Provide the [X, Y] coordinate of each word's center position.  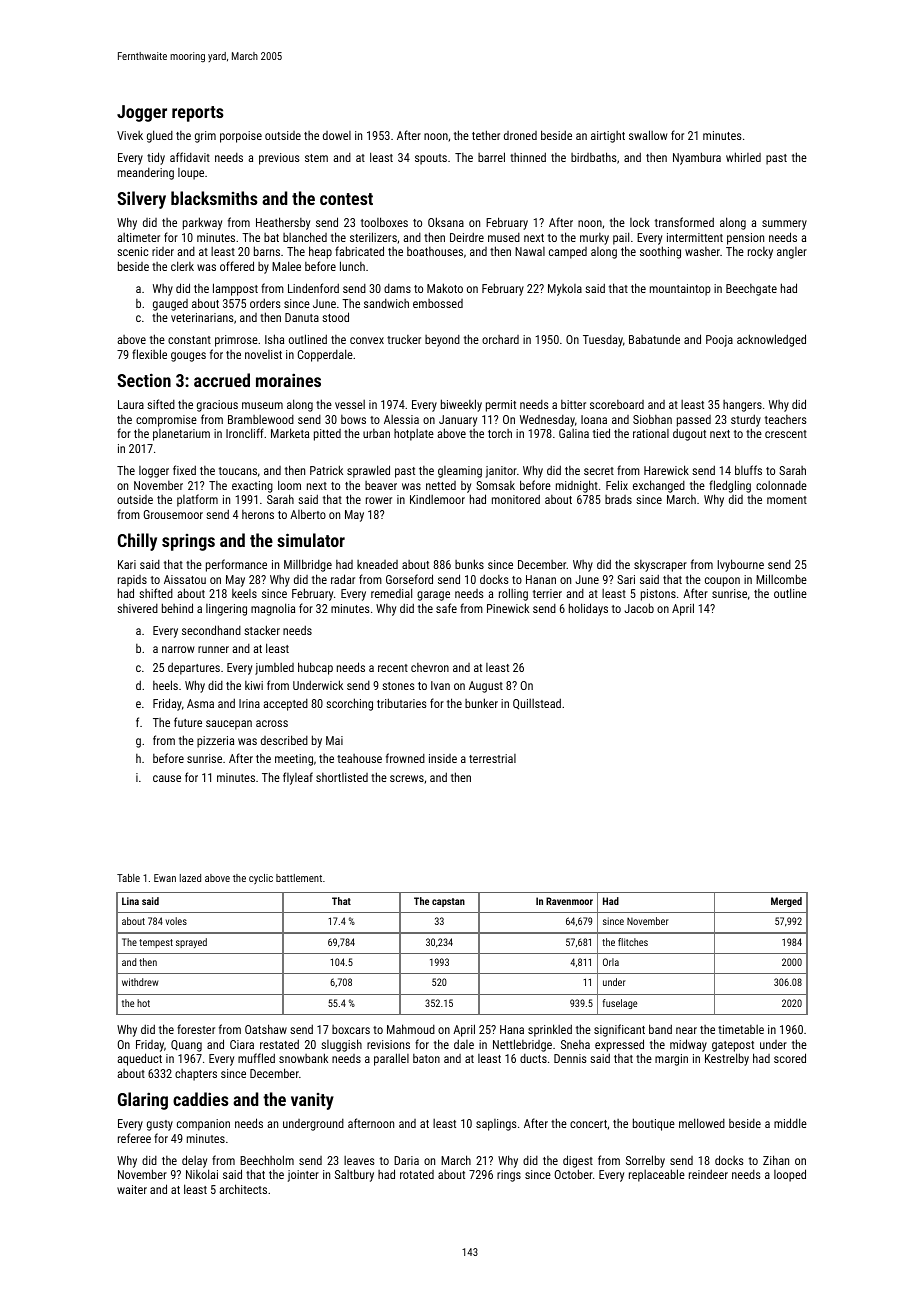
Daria [406, 1160]
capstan [448, 902]
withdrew [140, 982]
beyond [442, 341]
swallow [648, 135]
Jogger [142, 113]
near [686, 1030]
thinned [528, 157]
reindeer [708, 1174]
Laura [131, 404]
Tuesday [603, 341]
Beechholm [267, 1160]
